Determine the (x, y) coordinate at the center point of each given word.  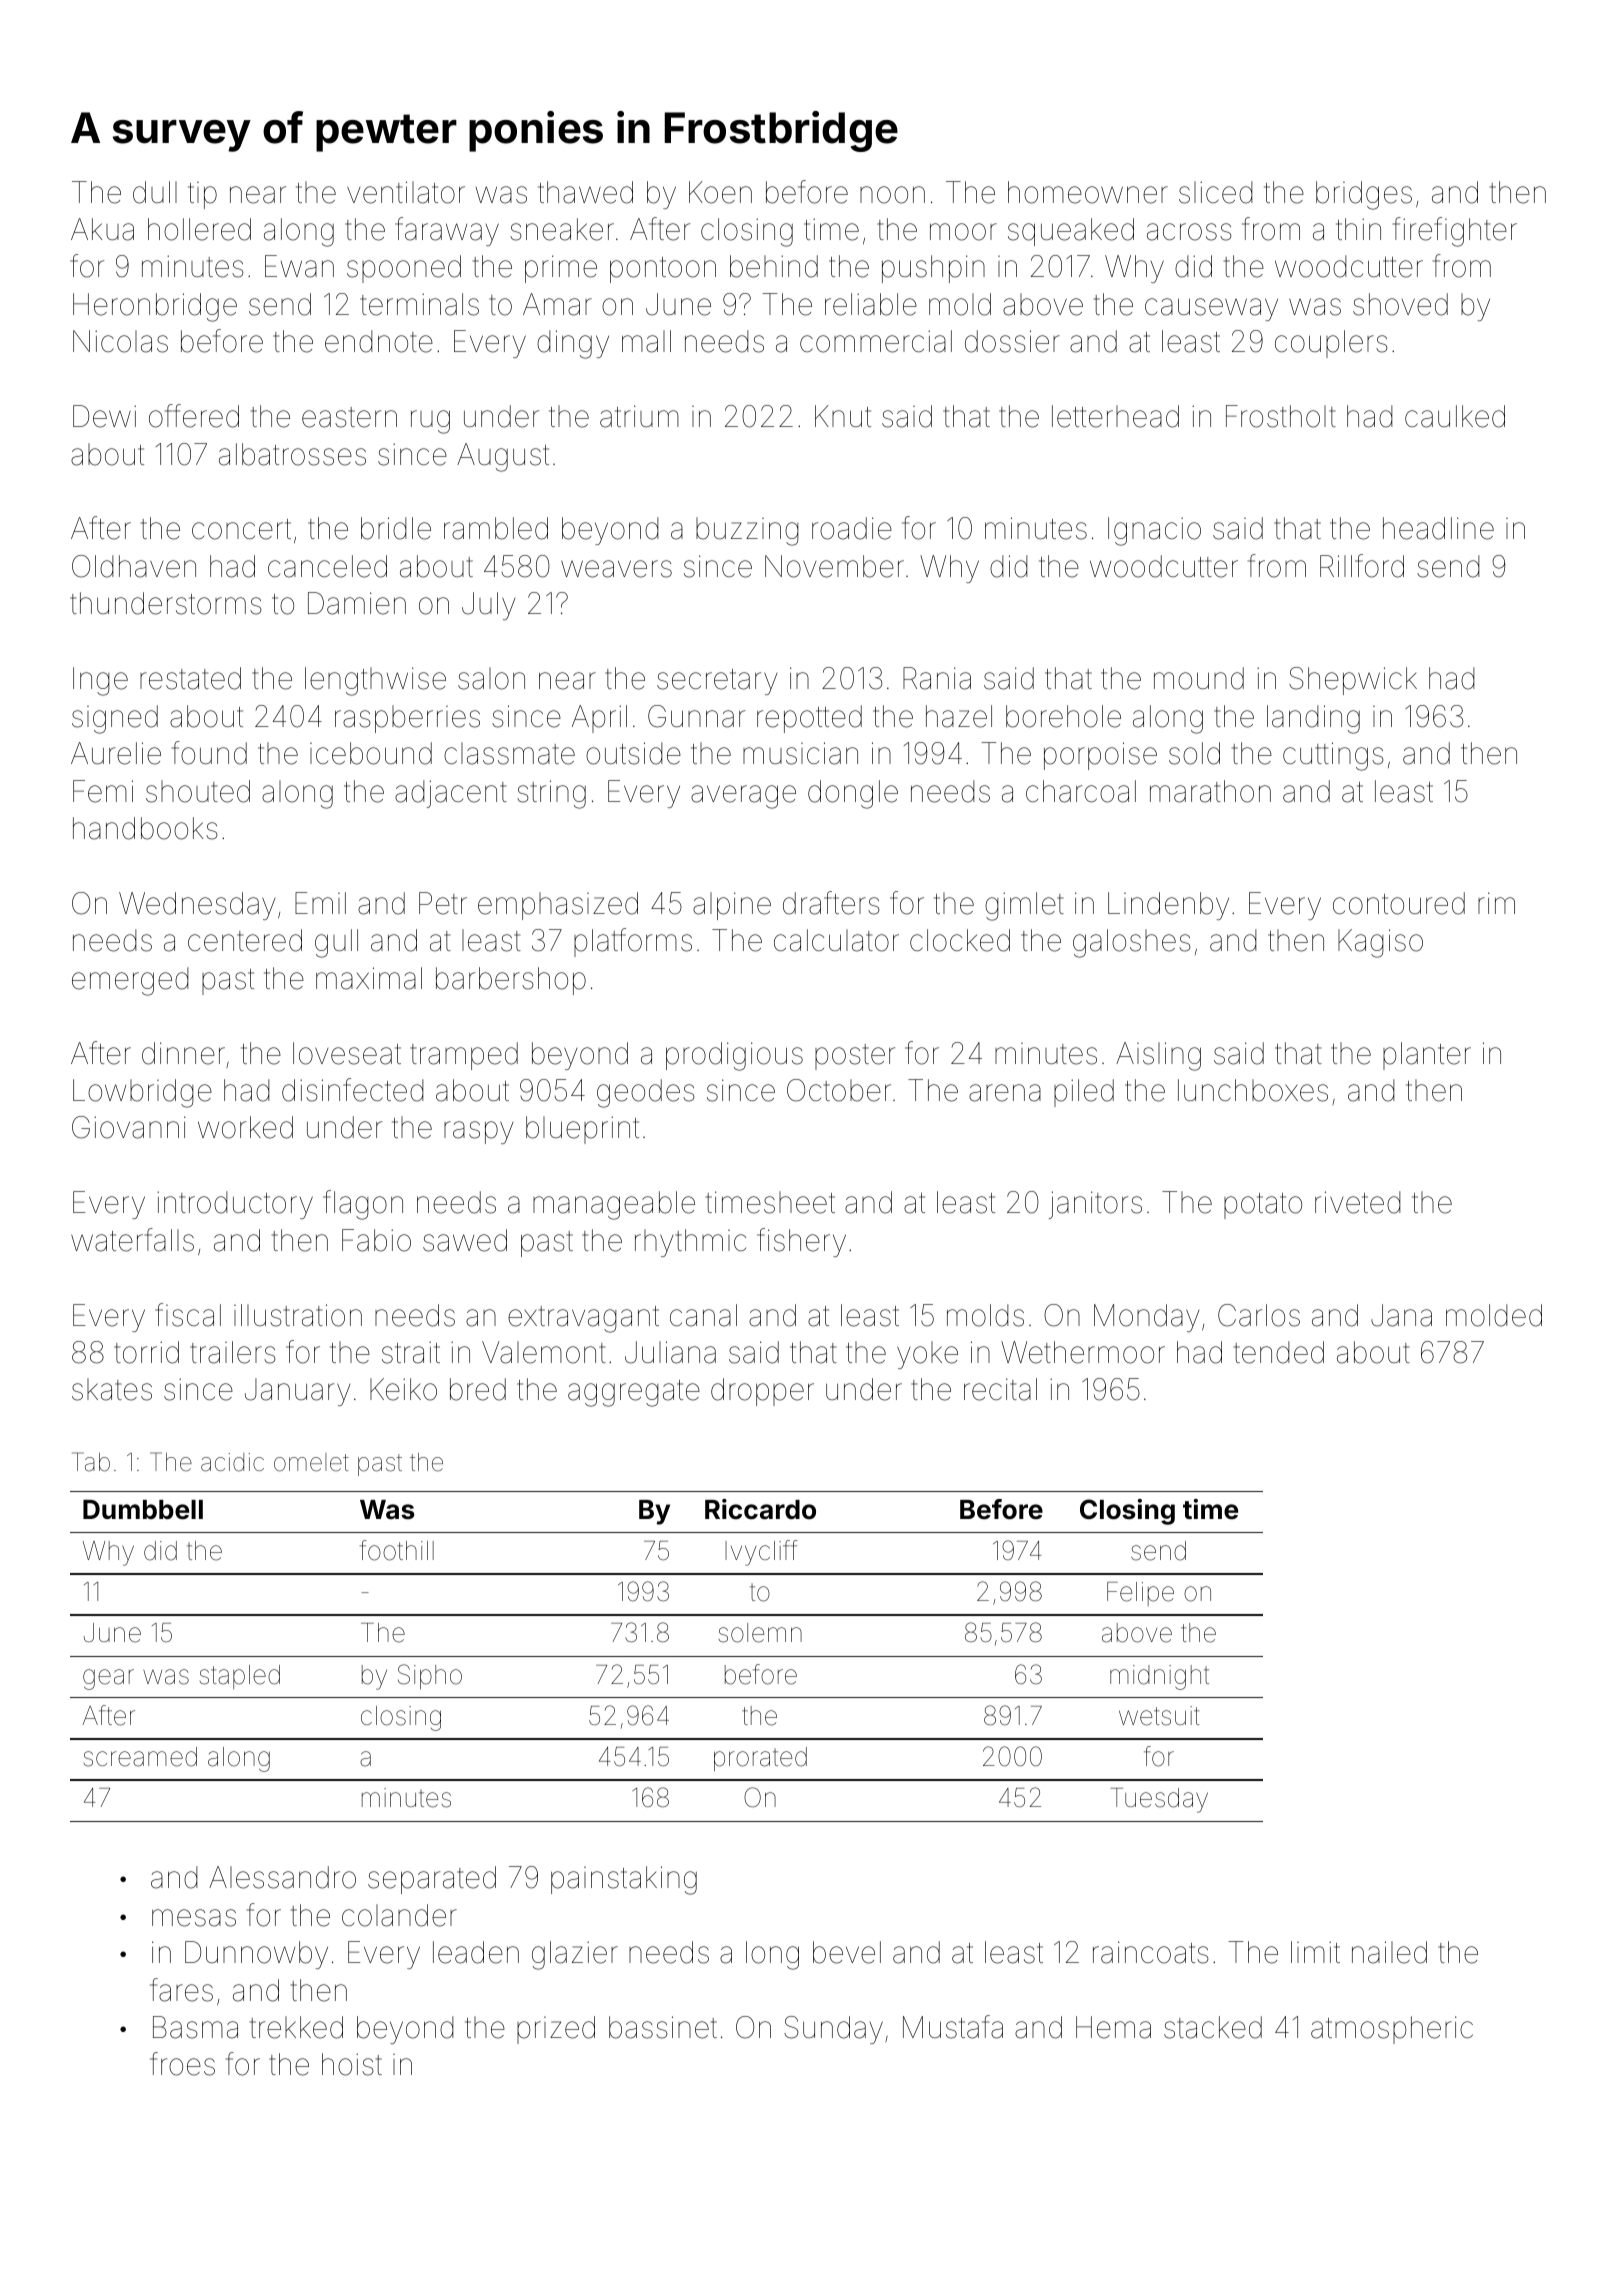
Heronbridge (155, 307)
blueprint (582, 1130)
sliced (1216, 192)
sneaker (562, 229)
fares (181, 1990)
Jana (1401, 1315)
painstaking (624, 1880)
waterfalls (132, 1240)
